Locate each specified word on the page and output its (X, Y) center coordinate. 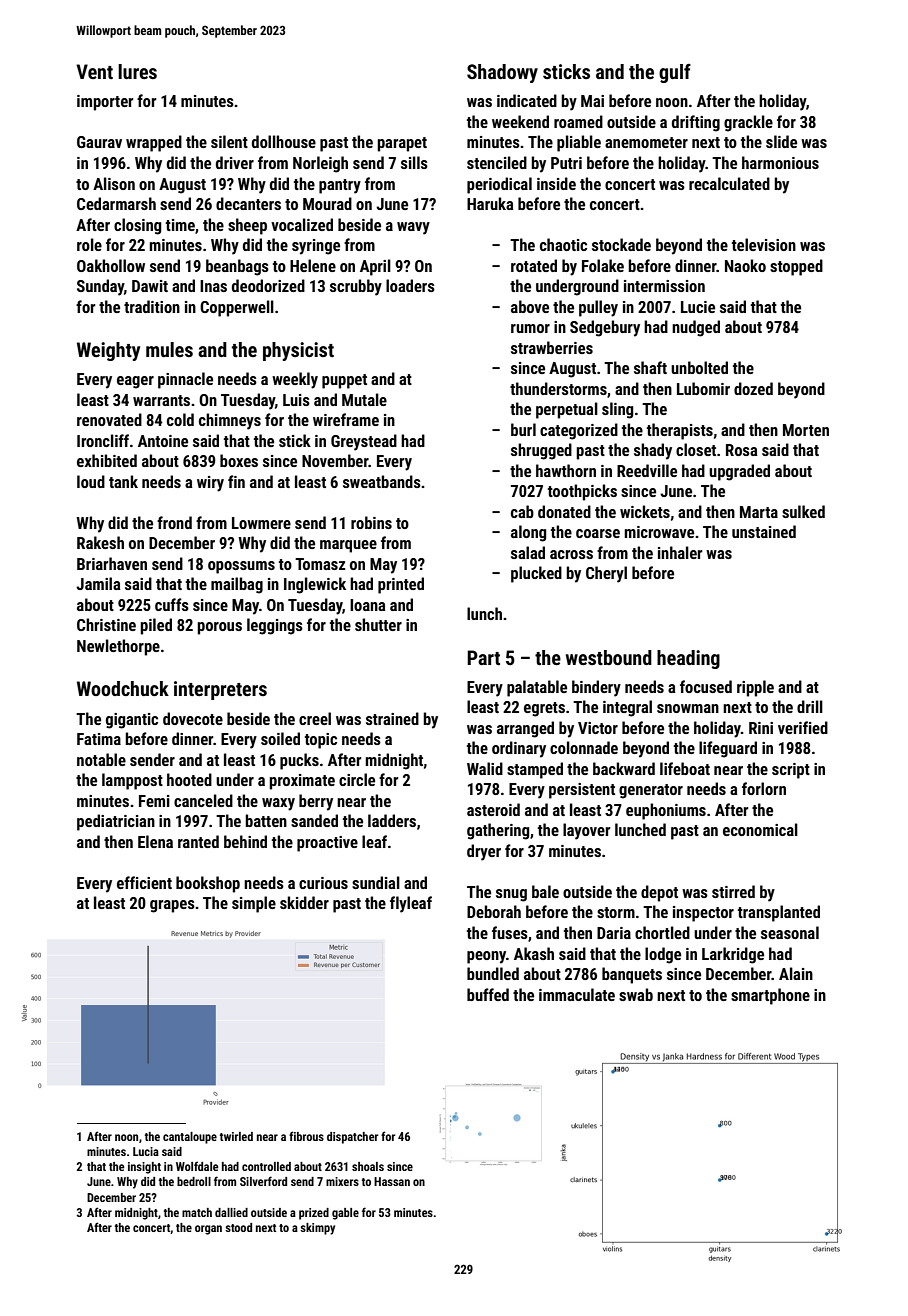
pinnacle (185, 380)
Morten (806, 430)
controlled (266, 1166)
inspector (703, 914)
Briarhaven (112, 563)
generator (651, 791)
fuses (510, 932)
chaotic (563, 244)
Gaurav (99, 142)
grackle (748, 123)
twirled (236, 1136)
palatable (537, 688)
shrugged (541, 451)
